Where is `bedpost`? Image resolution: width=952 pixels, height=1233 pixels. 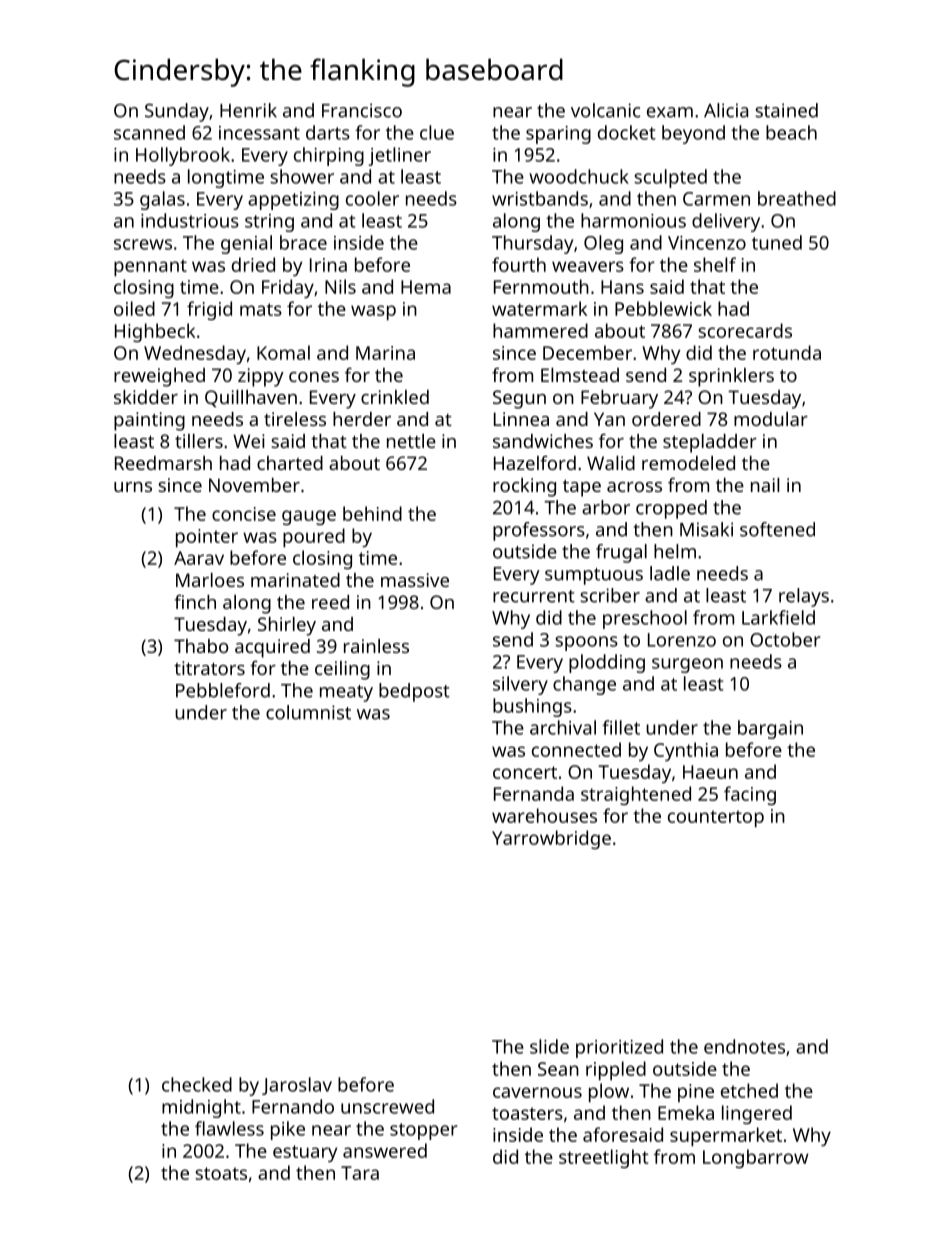
bedpost is located at coordinates (414, 692).
